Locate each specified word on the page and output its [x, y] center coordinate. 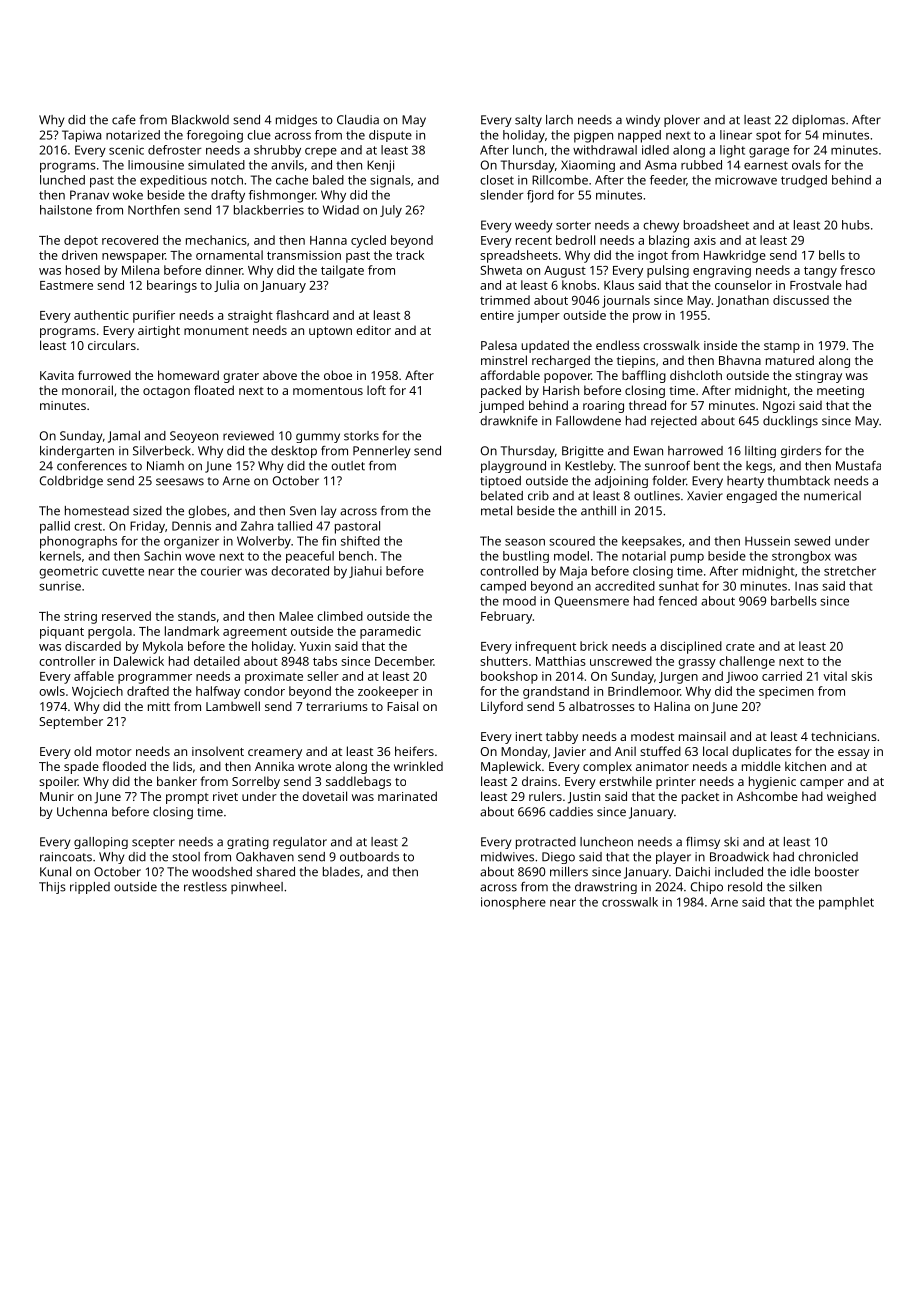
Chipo [707, 888]
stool [186, 857]
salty [528, 121]
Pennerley [381, 452]
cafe [124, 120]
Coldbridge [71, 482]
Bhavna [740, 360]
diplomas [818, 121]
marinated [407, 796]
